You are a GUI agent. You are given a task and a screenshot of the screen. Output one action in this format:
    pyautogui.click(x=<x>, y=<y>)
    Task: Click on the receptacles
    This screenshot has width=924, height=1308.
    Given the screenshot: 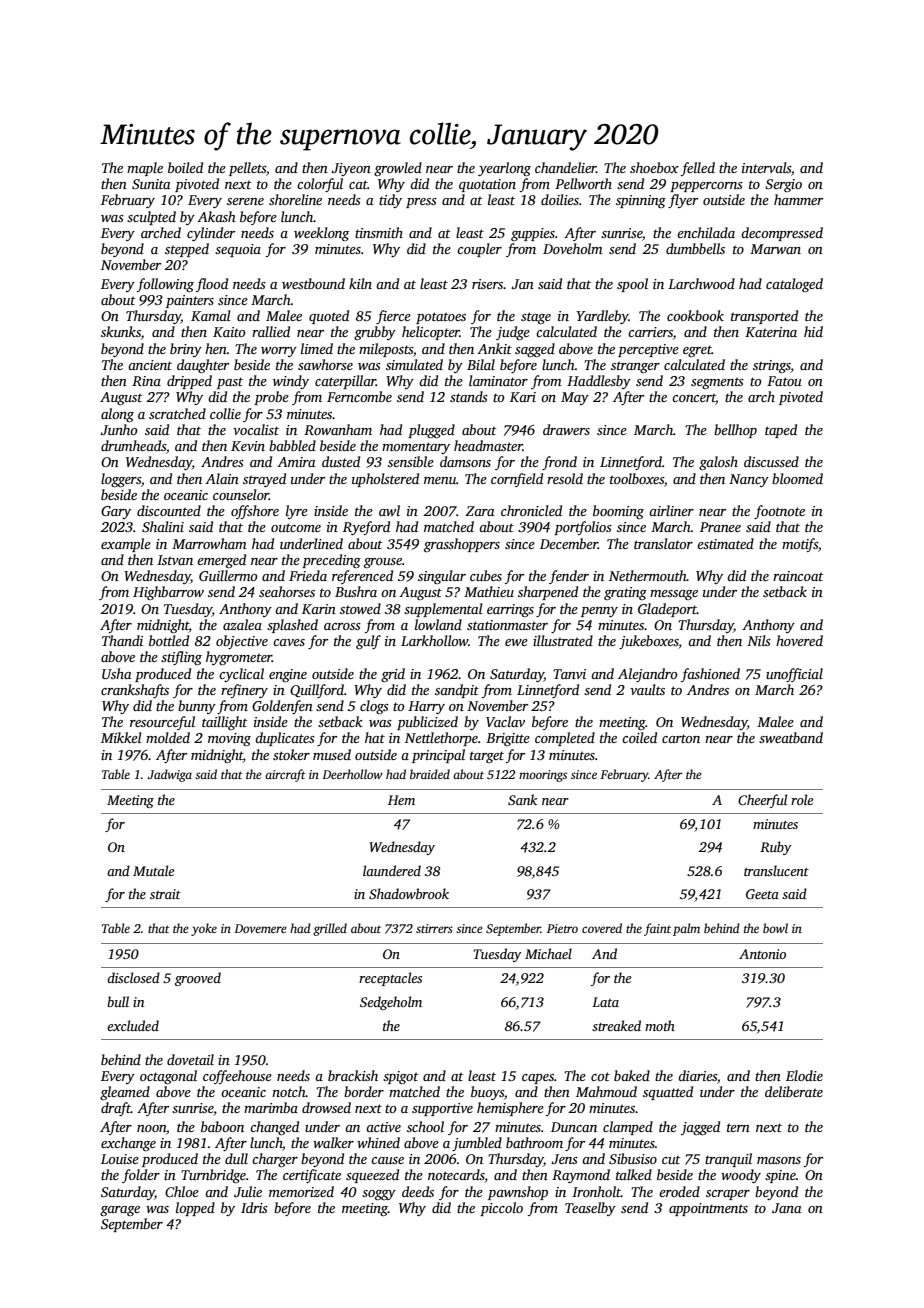 What is the action you would take?
    pyautogui.click(x=390, y=979)
